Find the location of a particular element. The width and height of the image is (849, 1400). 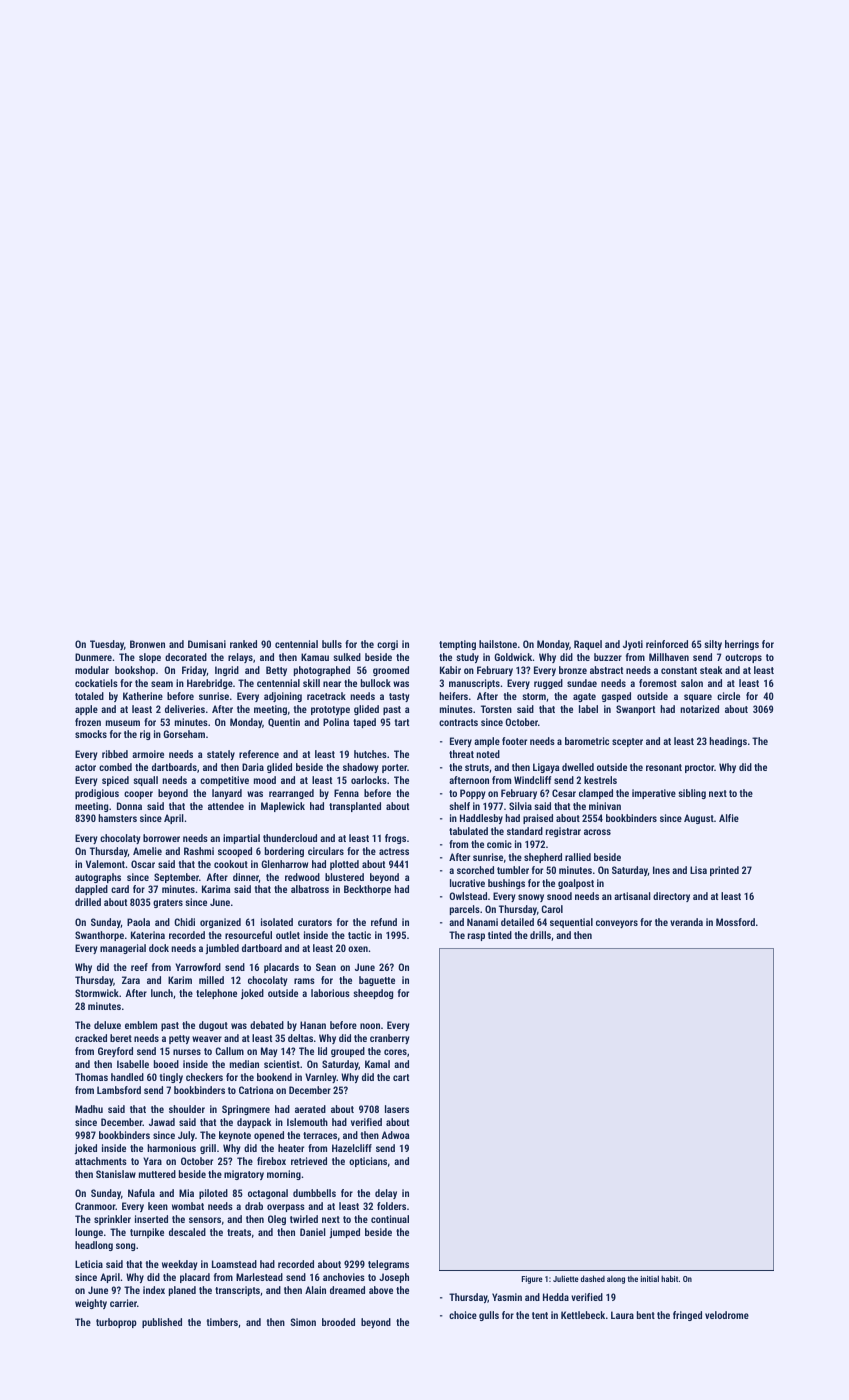

jumped is located at coordinates (344, 1233).
